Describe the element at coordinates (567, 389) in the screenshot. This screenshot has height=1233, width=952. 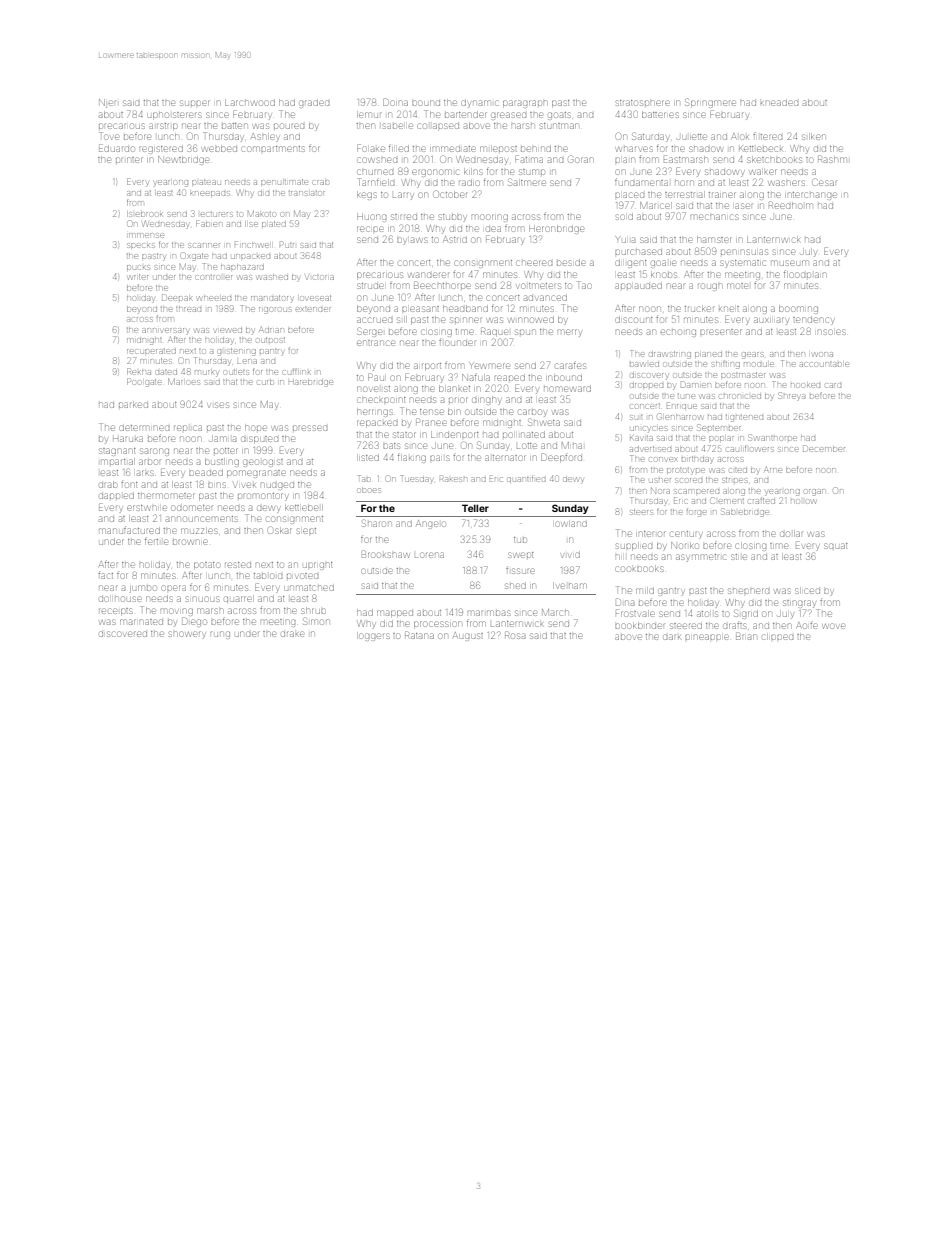
I see `homeward` at that location.
